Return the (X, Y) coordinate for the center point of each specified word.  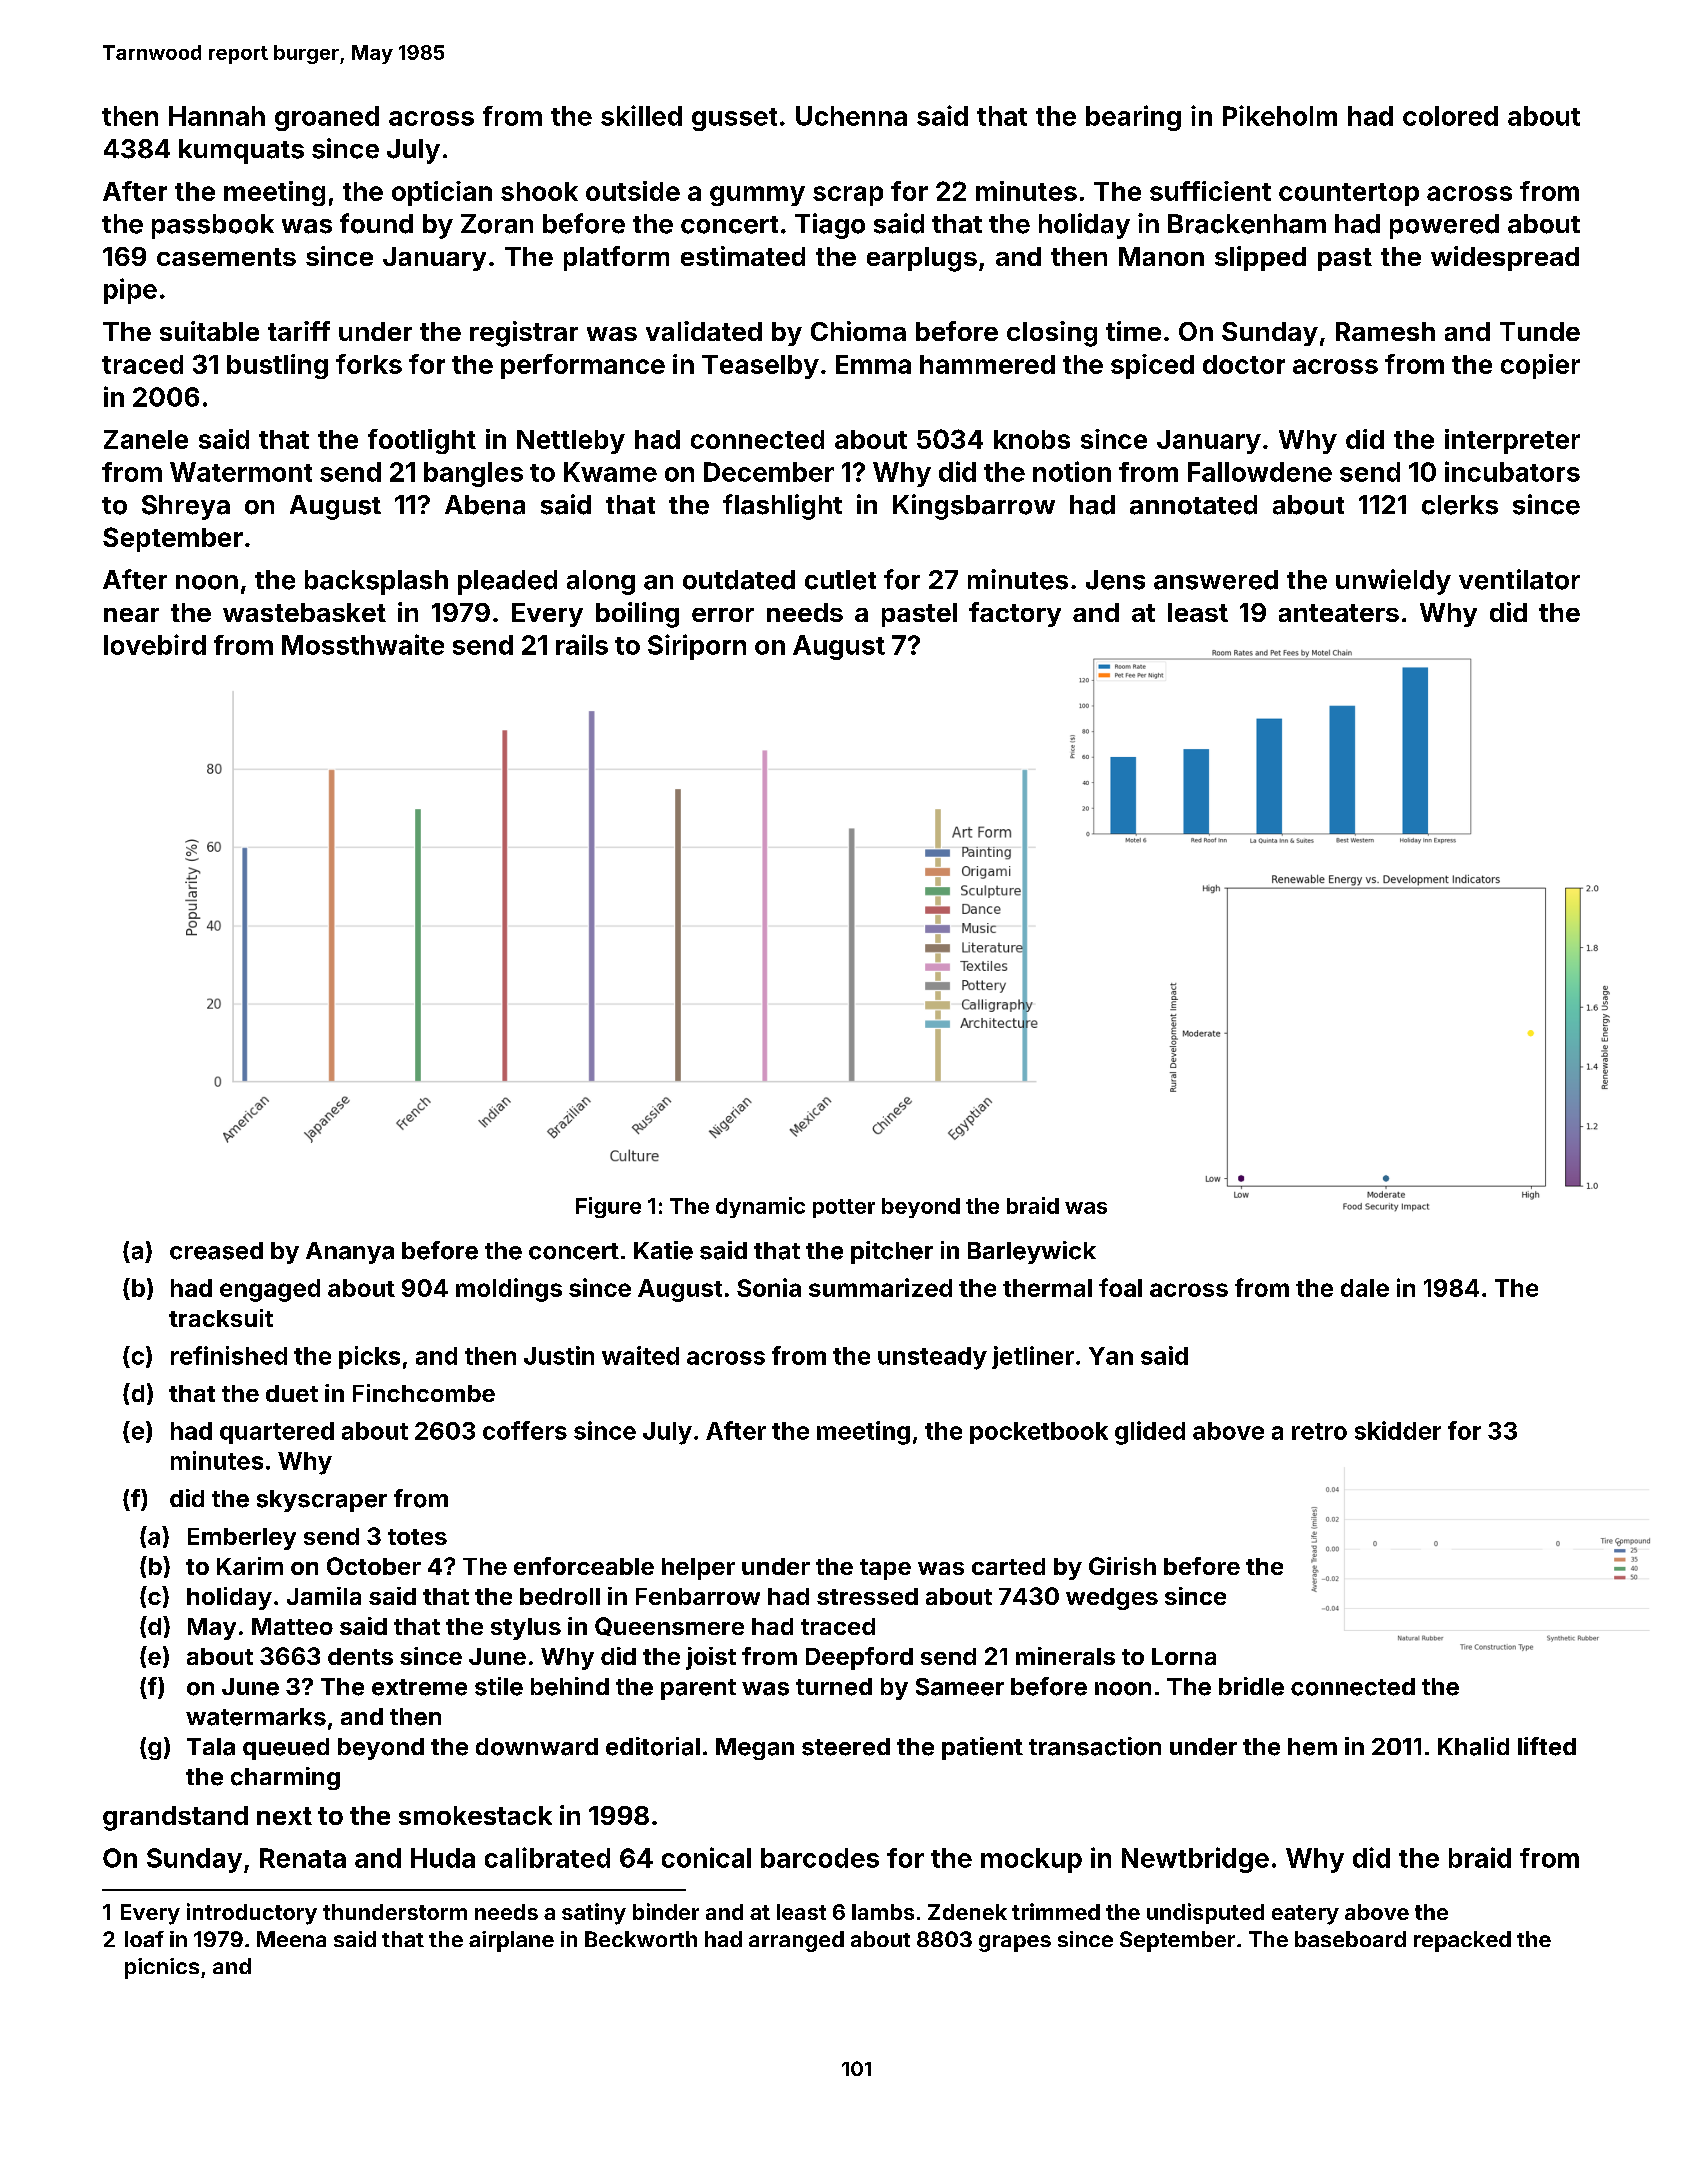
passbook (213, 226)
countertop (1349, 194)
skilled (641, 115)
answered (1216, 580)
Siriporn (697, 647)
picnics (162, 1968)
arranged (796, 1941)
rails (582, 644)
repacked (1462, 1941)
